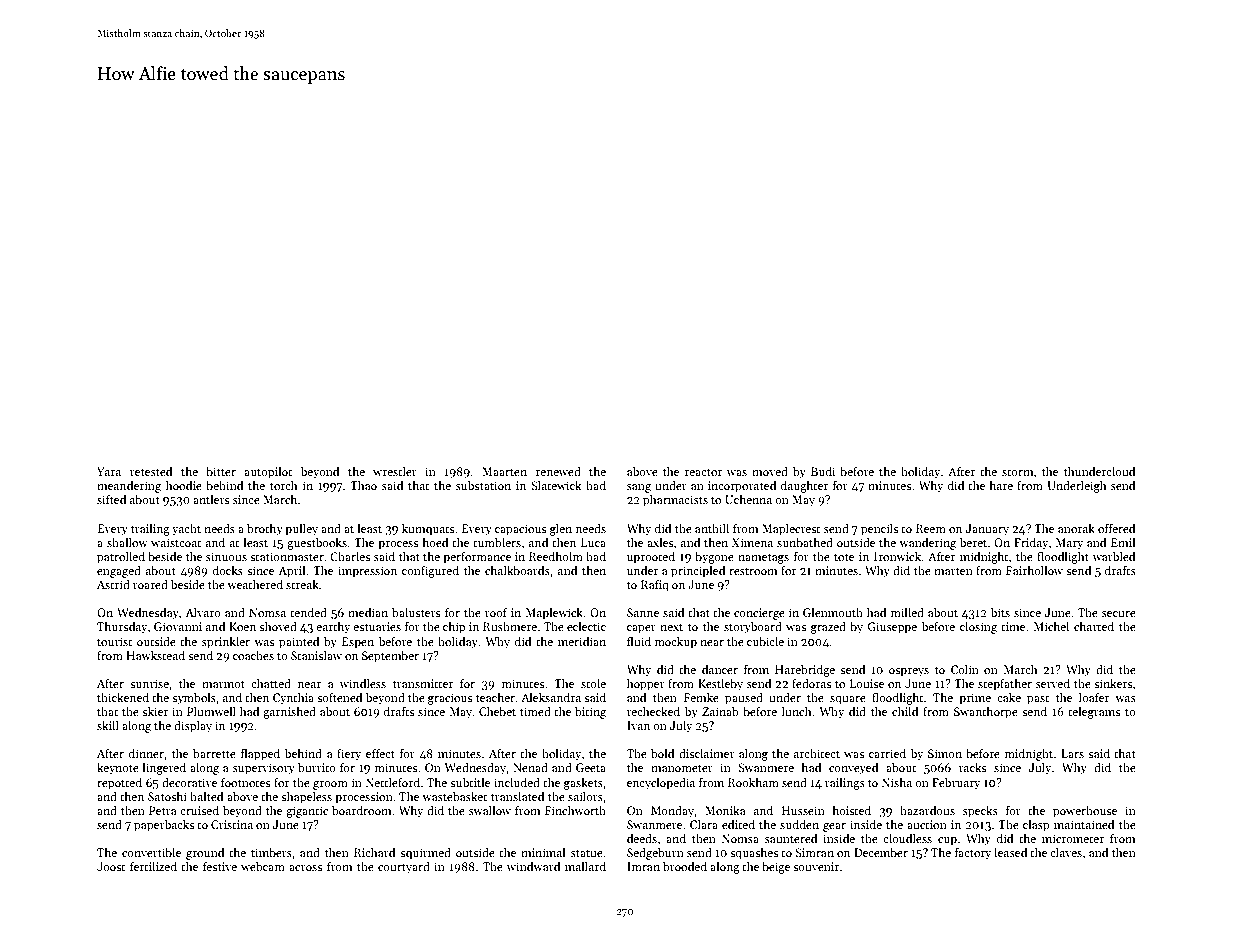 The image size is (1233, 952). What do you see at coordinates (1116, 528) in the screenshot?
I see `offered` at bounding box center [1116, 528].
